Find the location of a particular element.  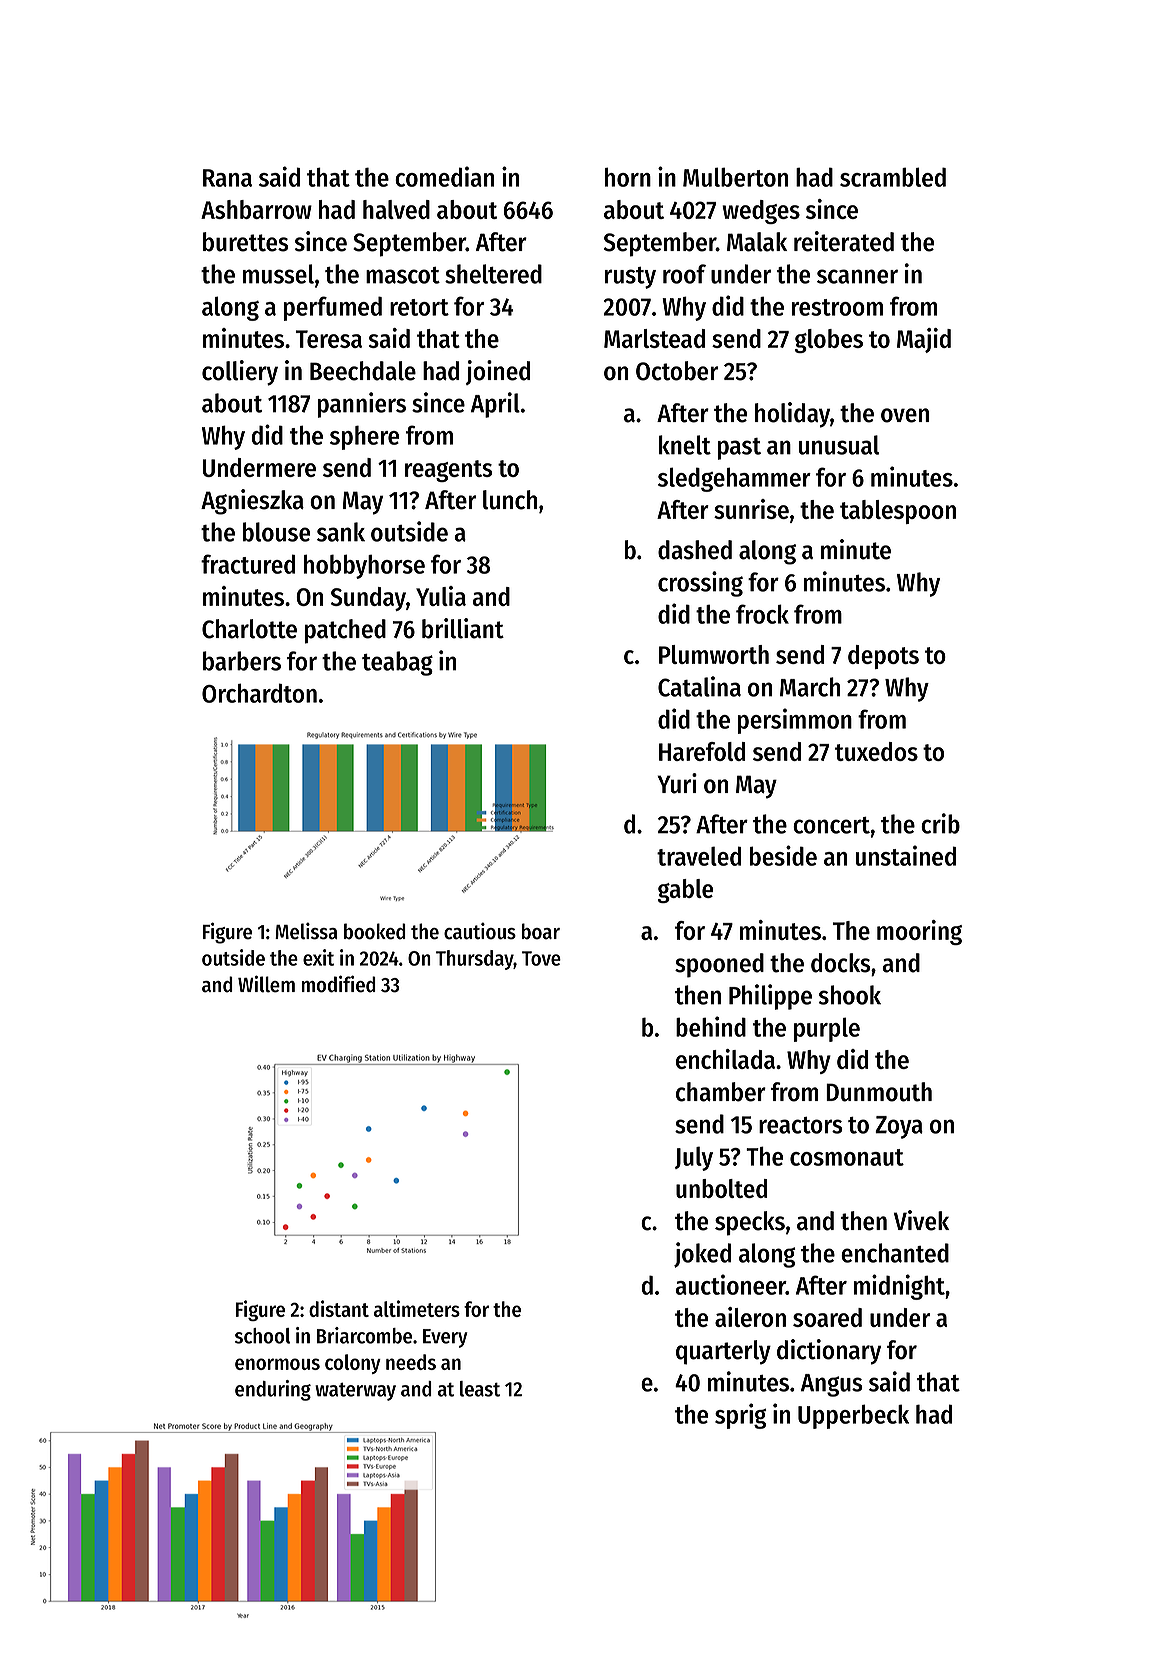

school is located at coordinates (262, 1336).
